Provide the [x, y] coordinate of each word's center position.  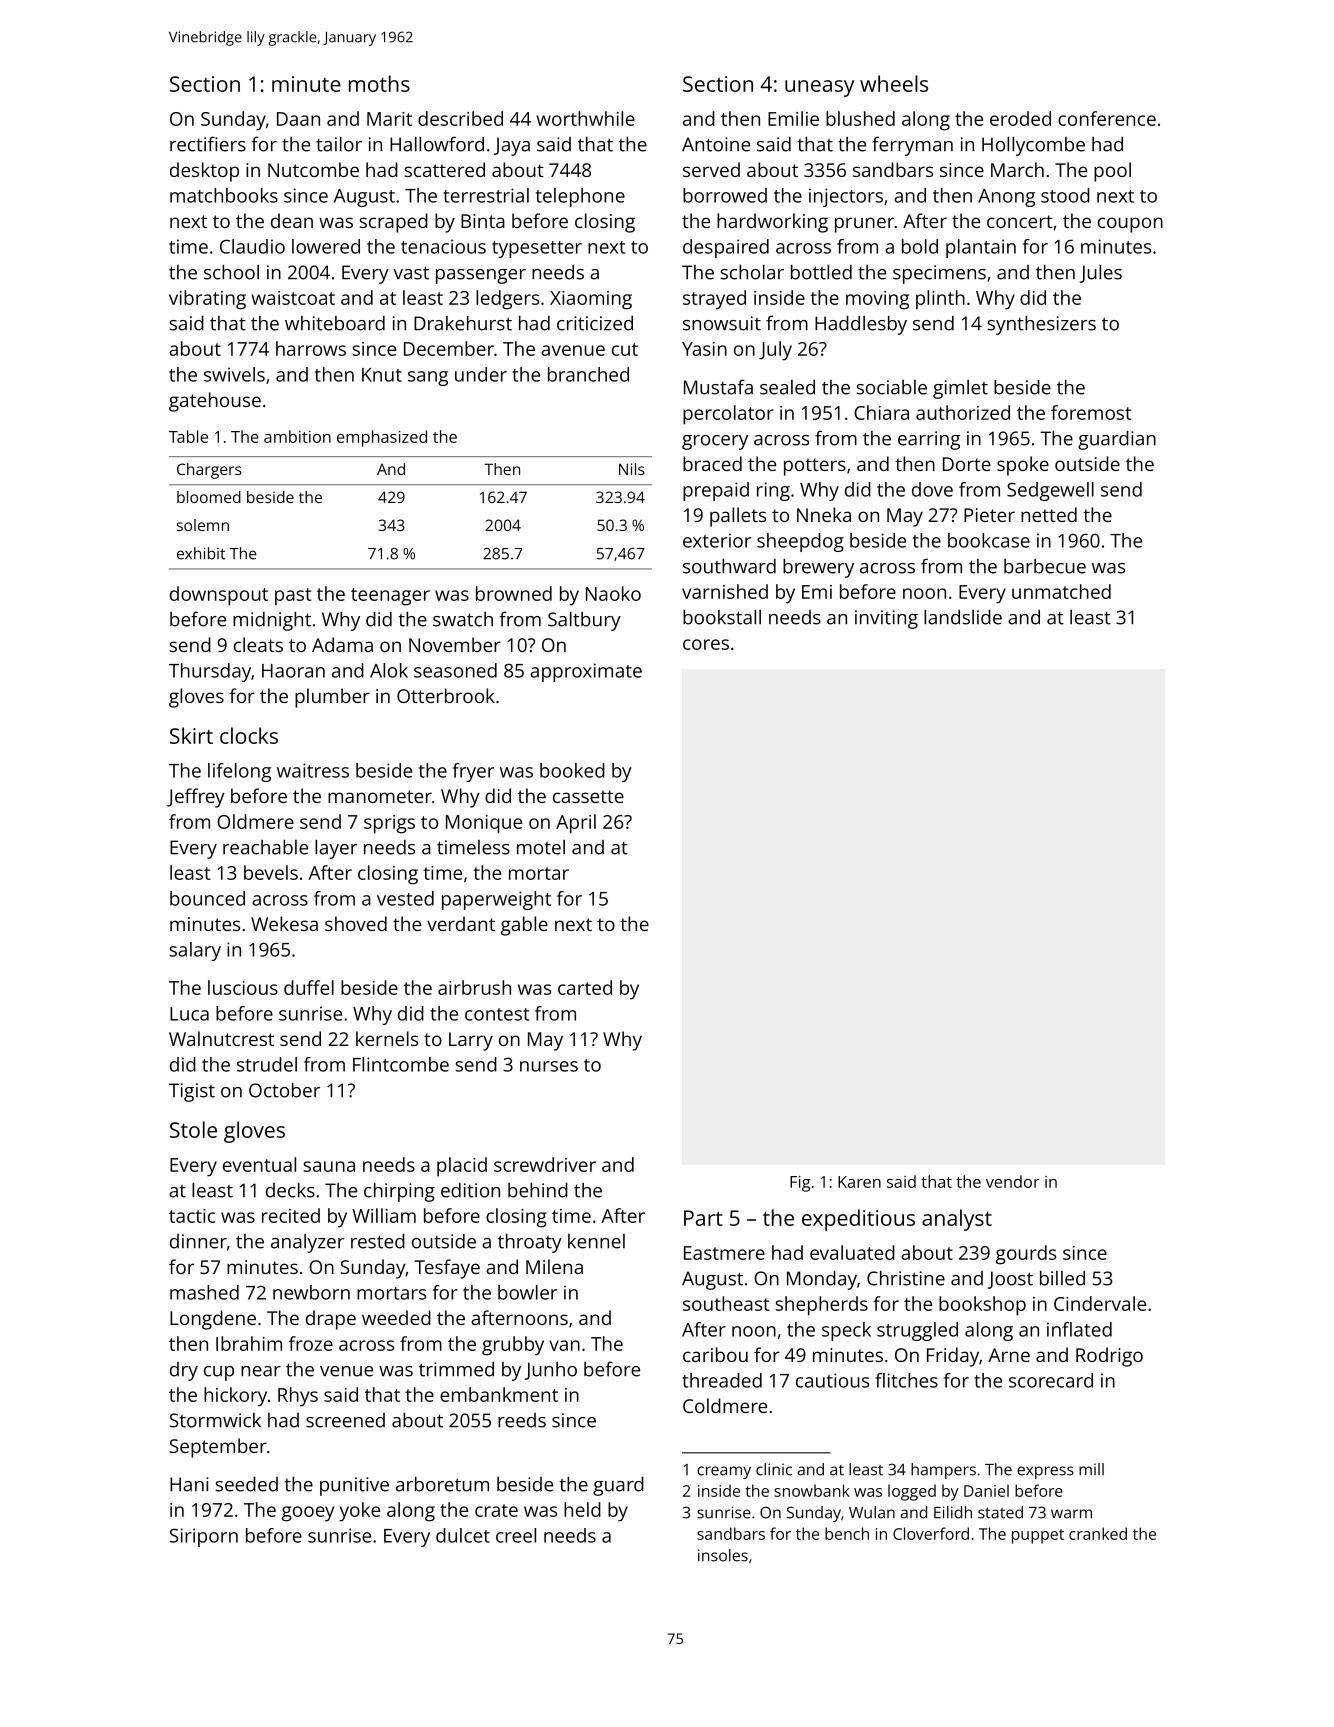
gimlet [960, 389]
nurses [549, 1066]
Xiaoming [591, 300]
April [576, 824]
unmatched [1061, 591]
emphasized [382, 438]
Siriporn [203, 1537]
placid [462, 1167]
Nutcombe [313, 169]
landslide [963, 617]
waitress [313, 770]
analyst [957, 1220]
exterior [717, 540]
